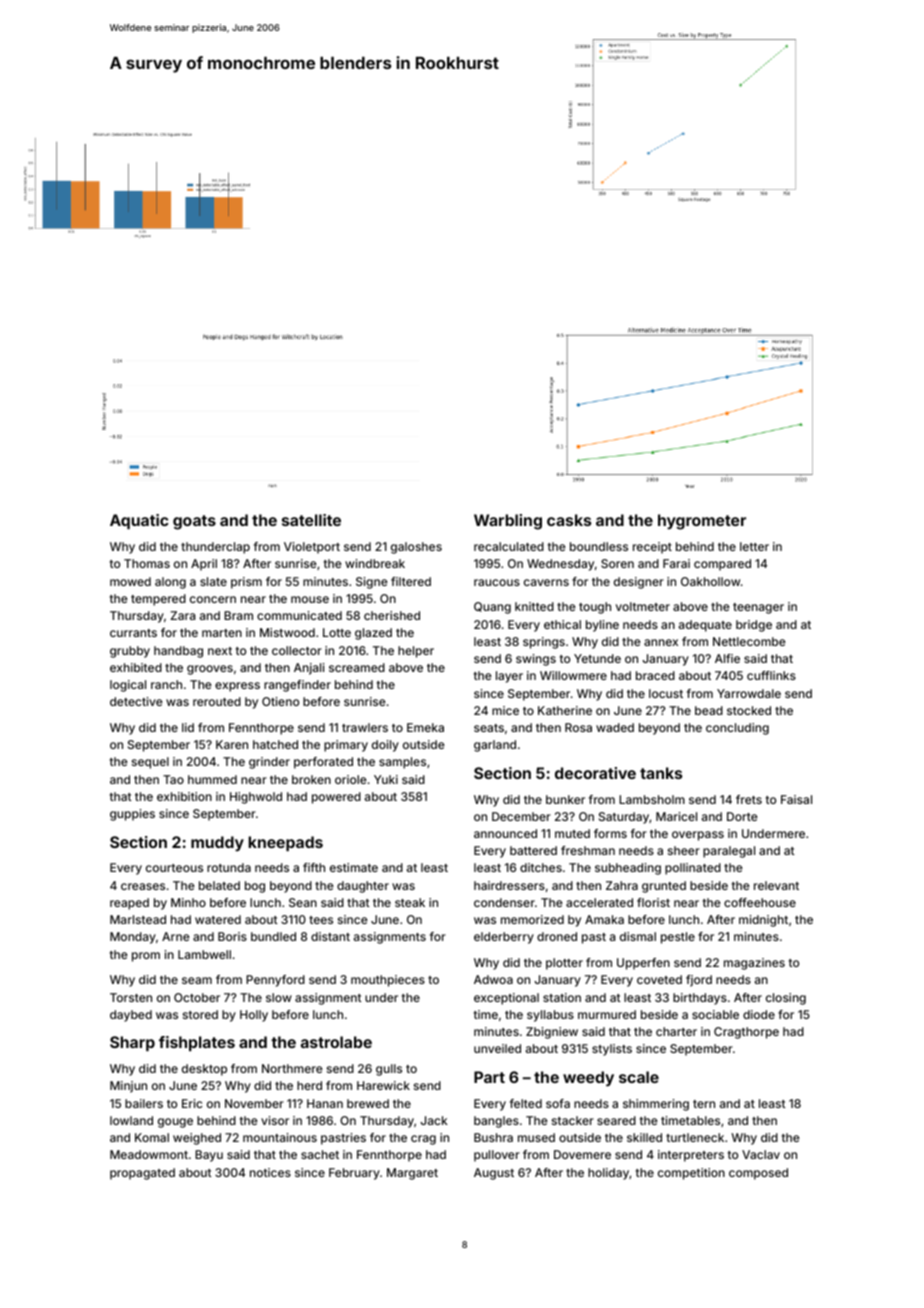 This page has height=1308, width=924. What do you see at coordinates (425, 727) in the page?
I see `Emeka` at bounding box center [425, 727].
